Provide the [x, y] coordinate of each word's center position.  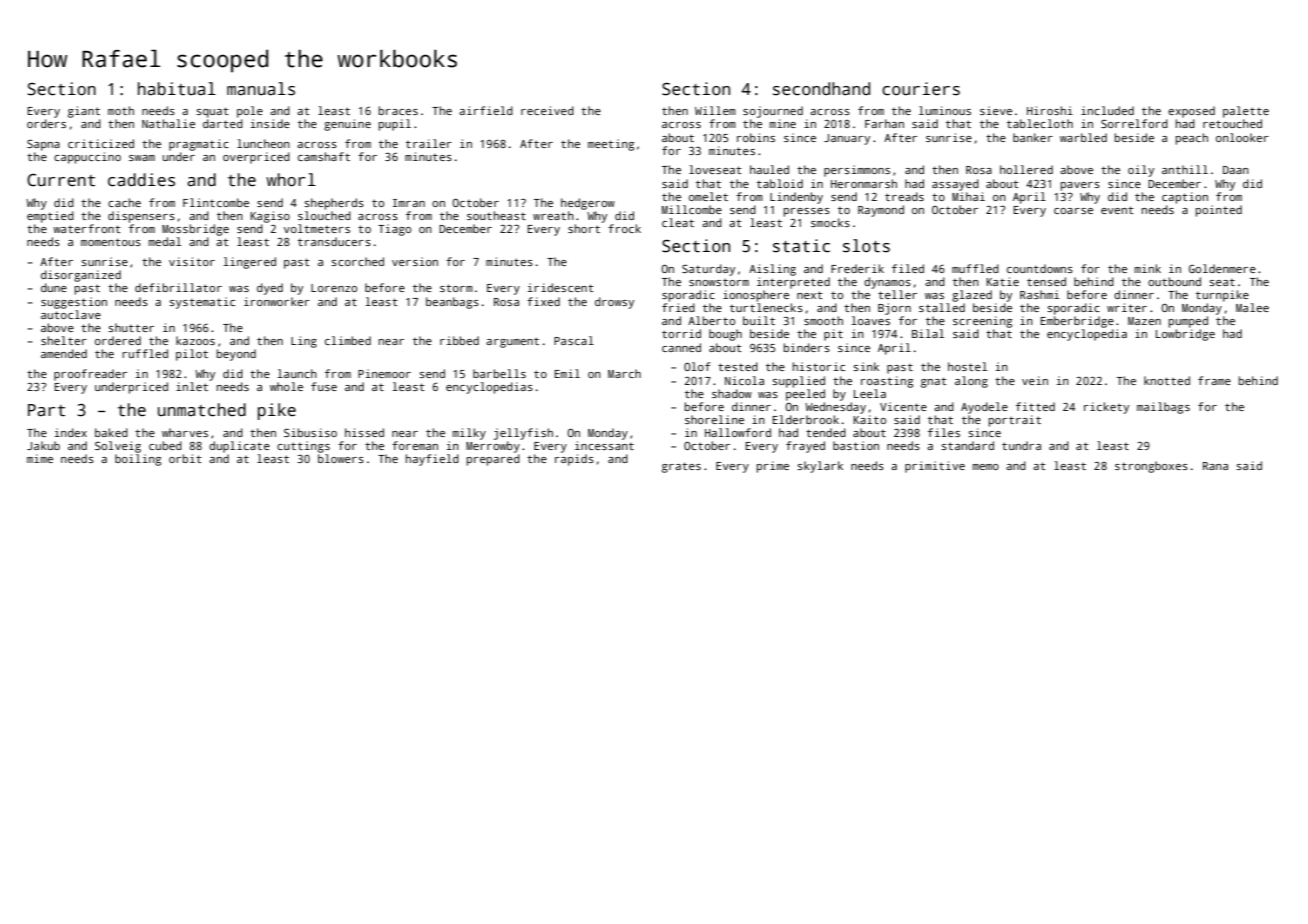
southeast [496, 215]
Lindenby [796, 198]
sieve [996, 110]
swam [142, 158]
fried [678, 307]
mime [40, 458]
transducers [334, 241]
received [547, 110]
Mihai [968, 196]
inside [270, 123]
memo [985, 467]
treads [904, 196]
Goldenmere [1222, 268]
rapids [574, 460]
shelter [64, 340]
